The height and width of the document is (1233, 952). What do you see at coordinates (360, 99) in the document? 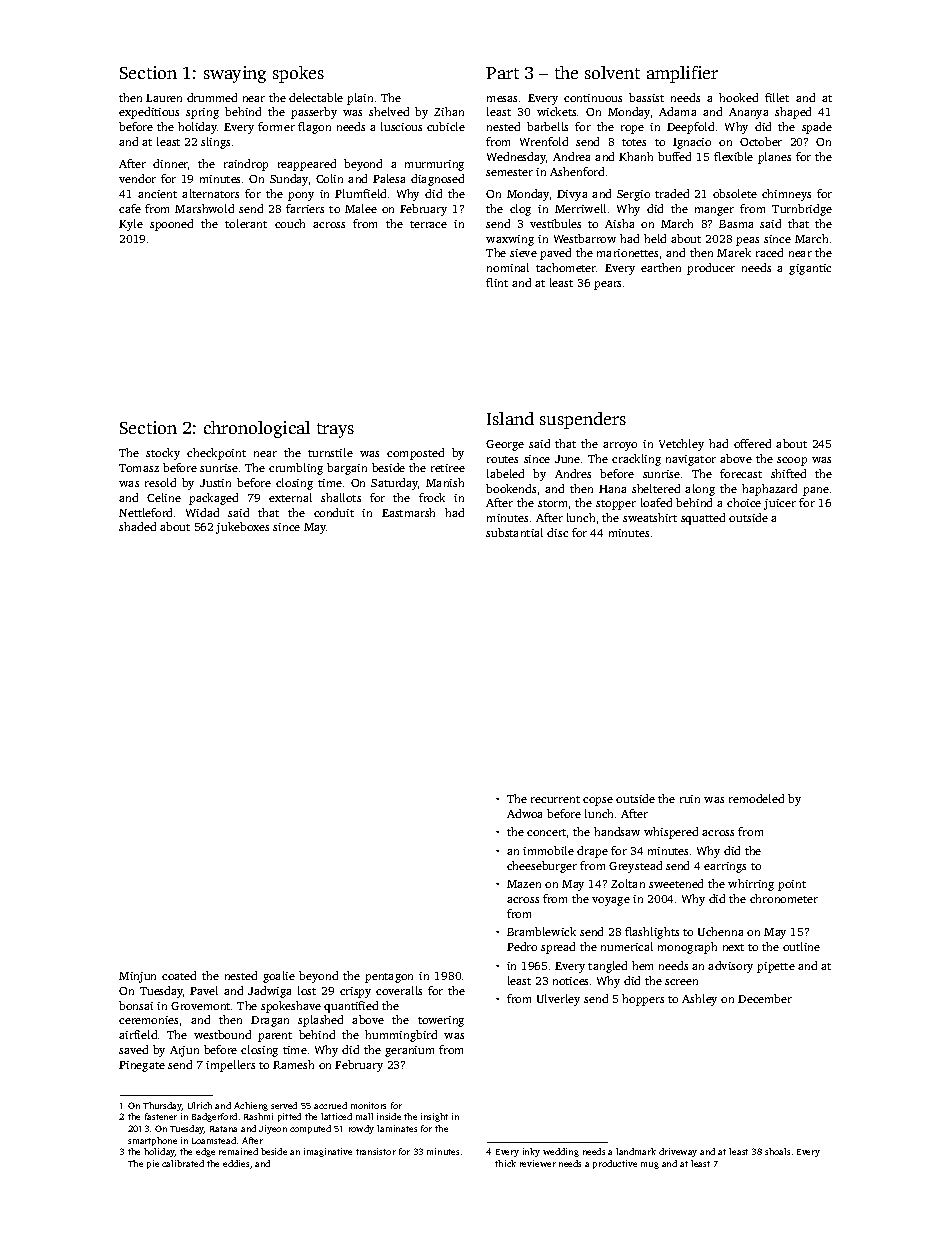
I see `plain` at bounding box center [360, 99].
